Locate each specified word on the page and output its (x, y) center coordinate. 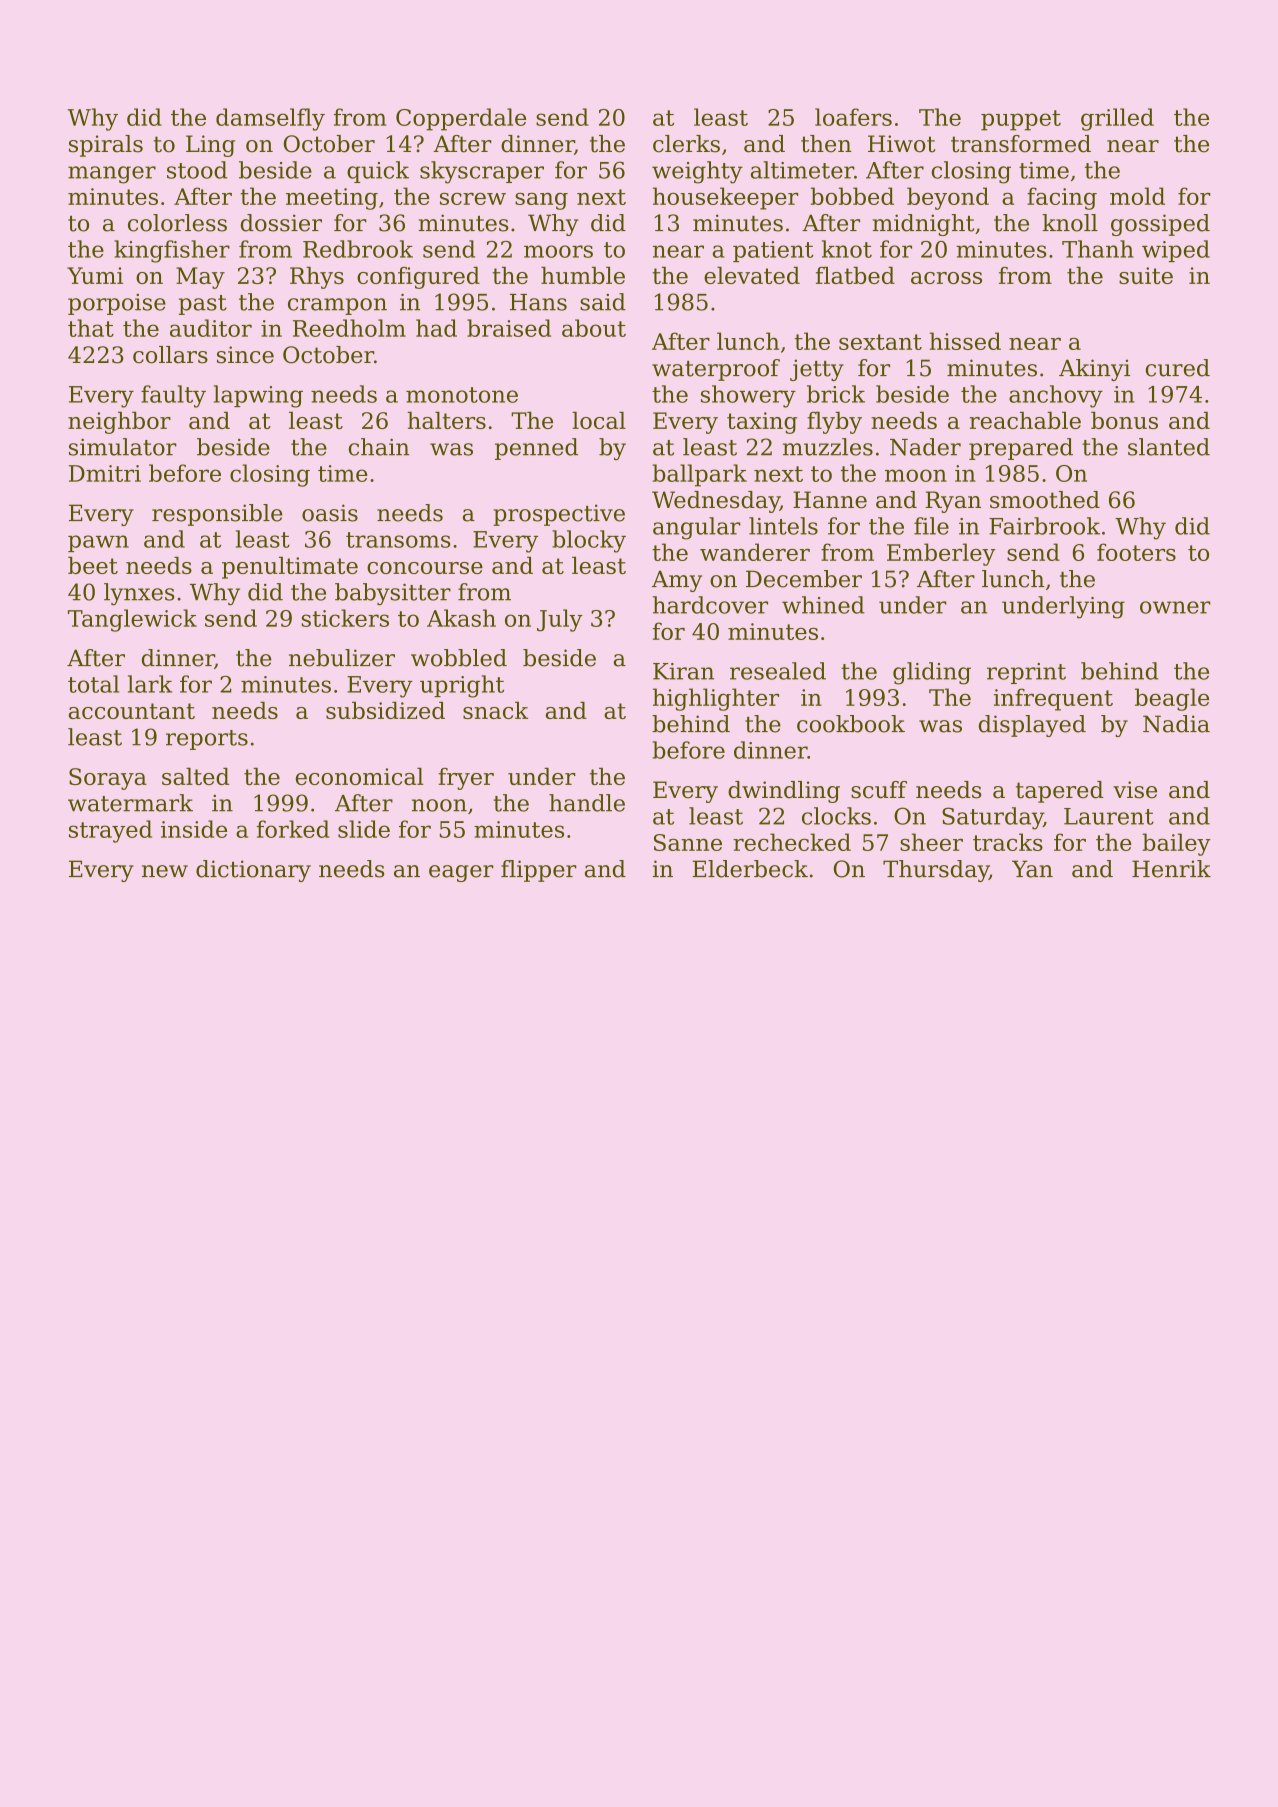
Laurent (1109, 816)
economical (360, 776)
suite (1146, 275)
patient (773, 251)
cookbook (851, 724)
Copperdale (461, 119)
